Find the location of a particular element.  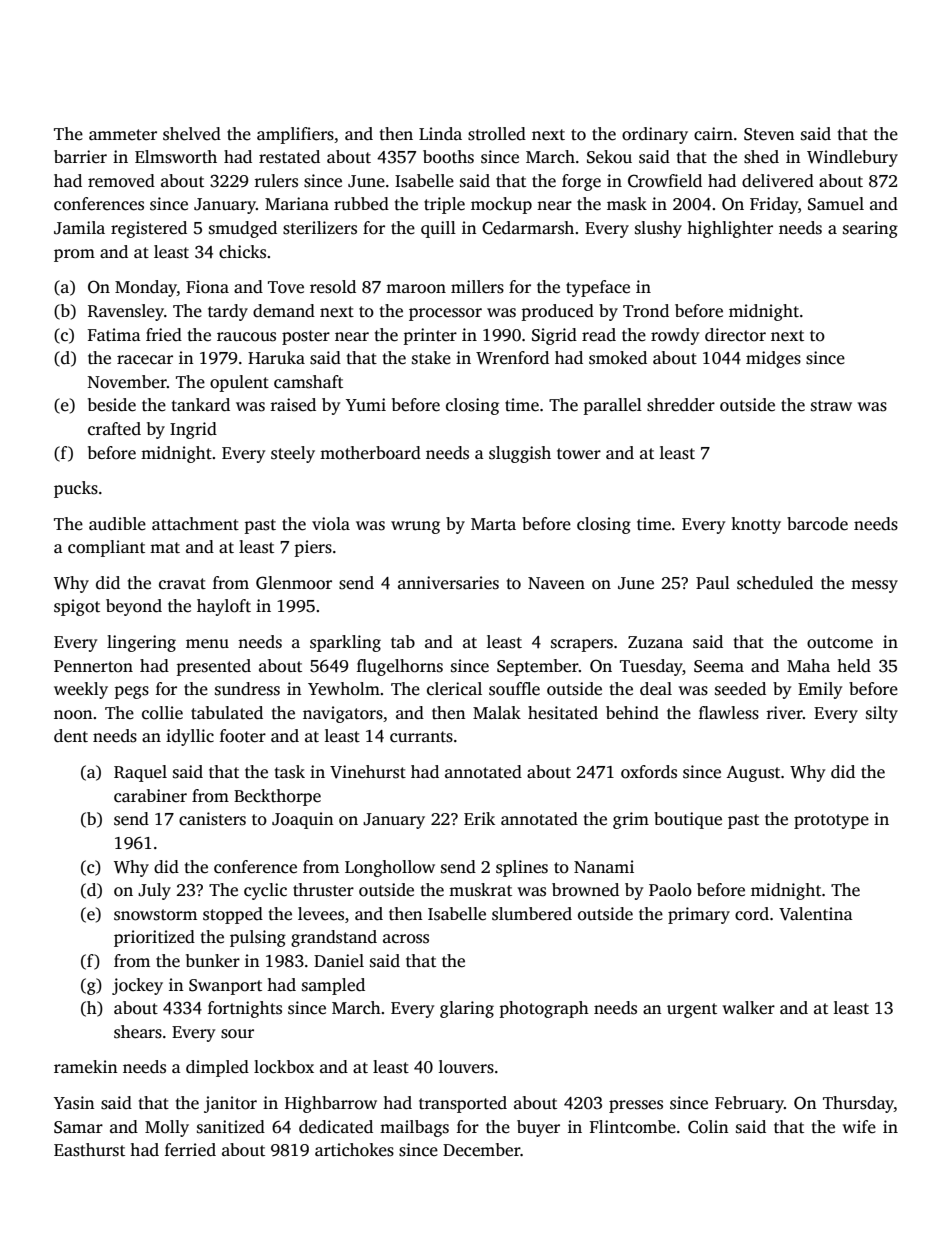

quill is located at coordinates (438, 229).
